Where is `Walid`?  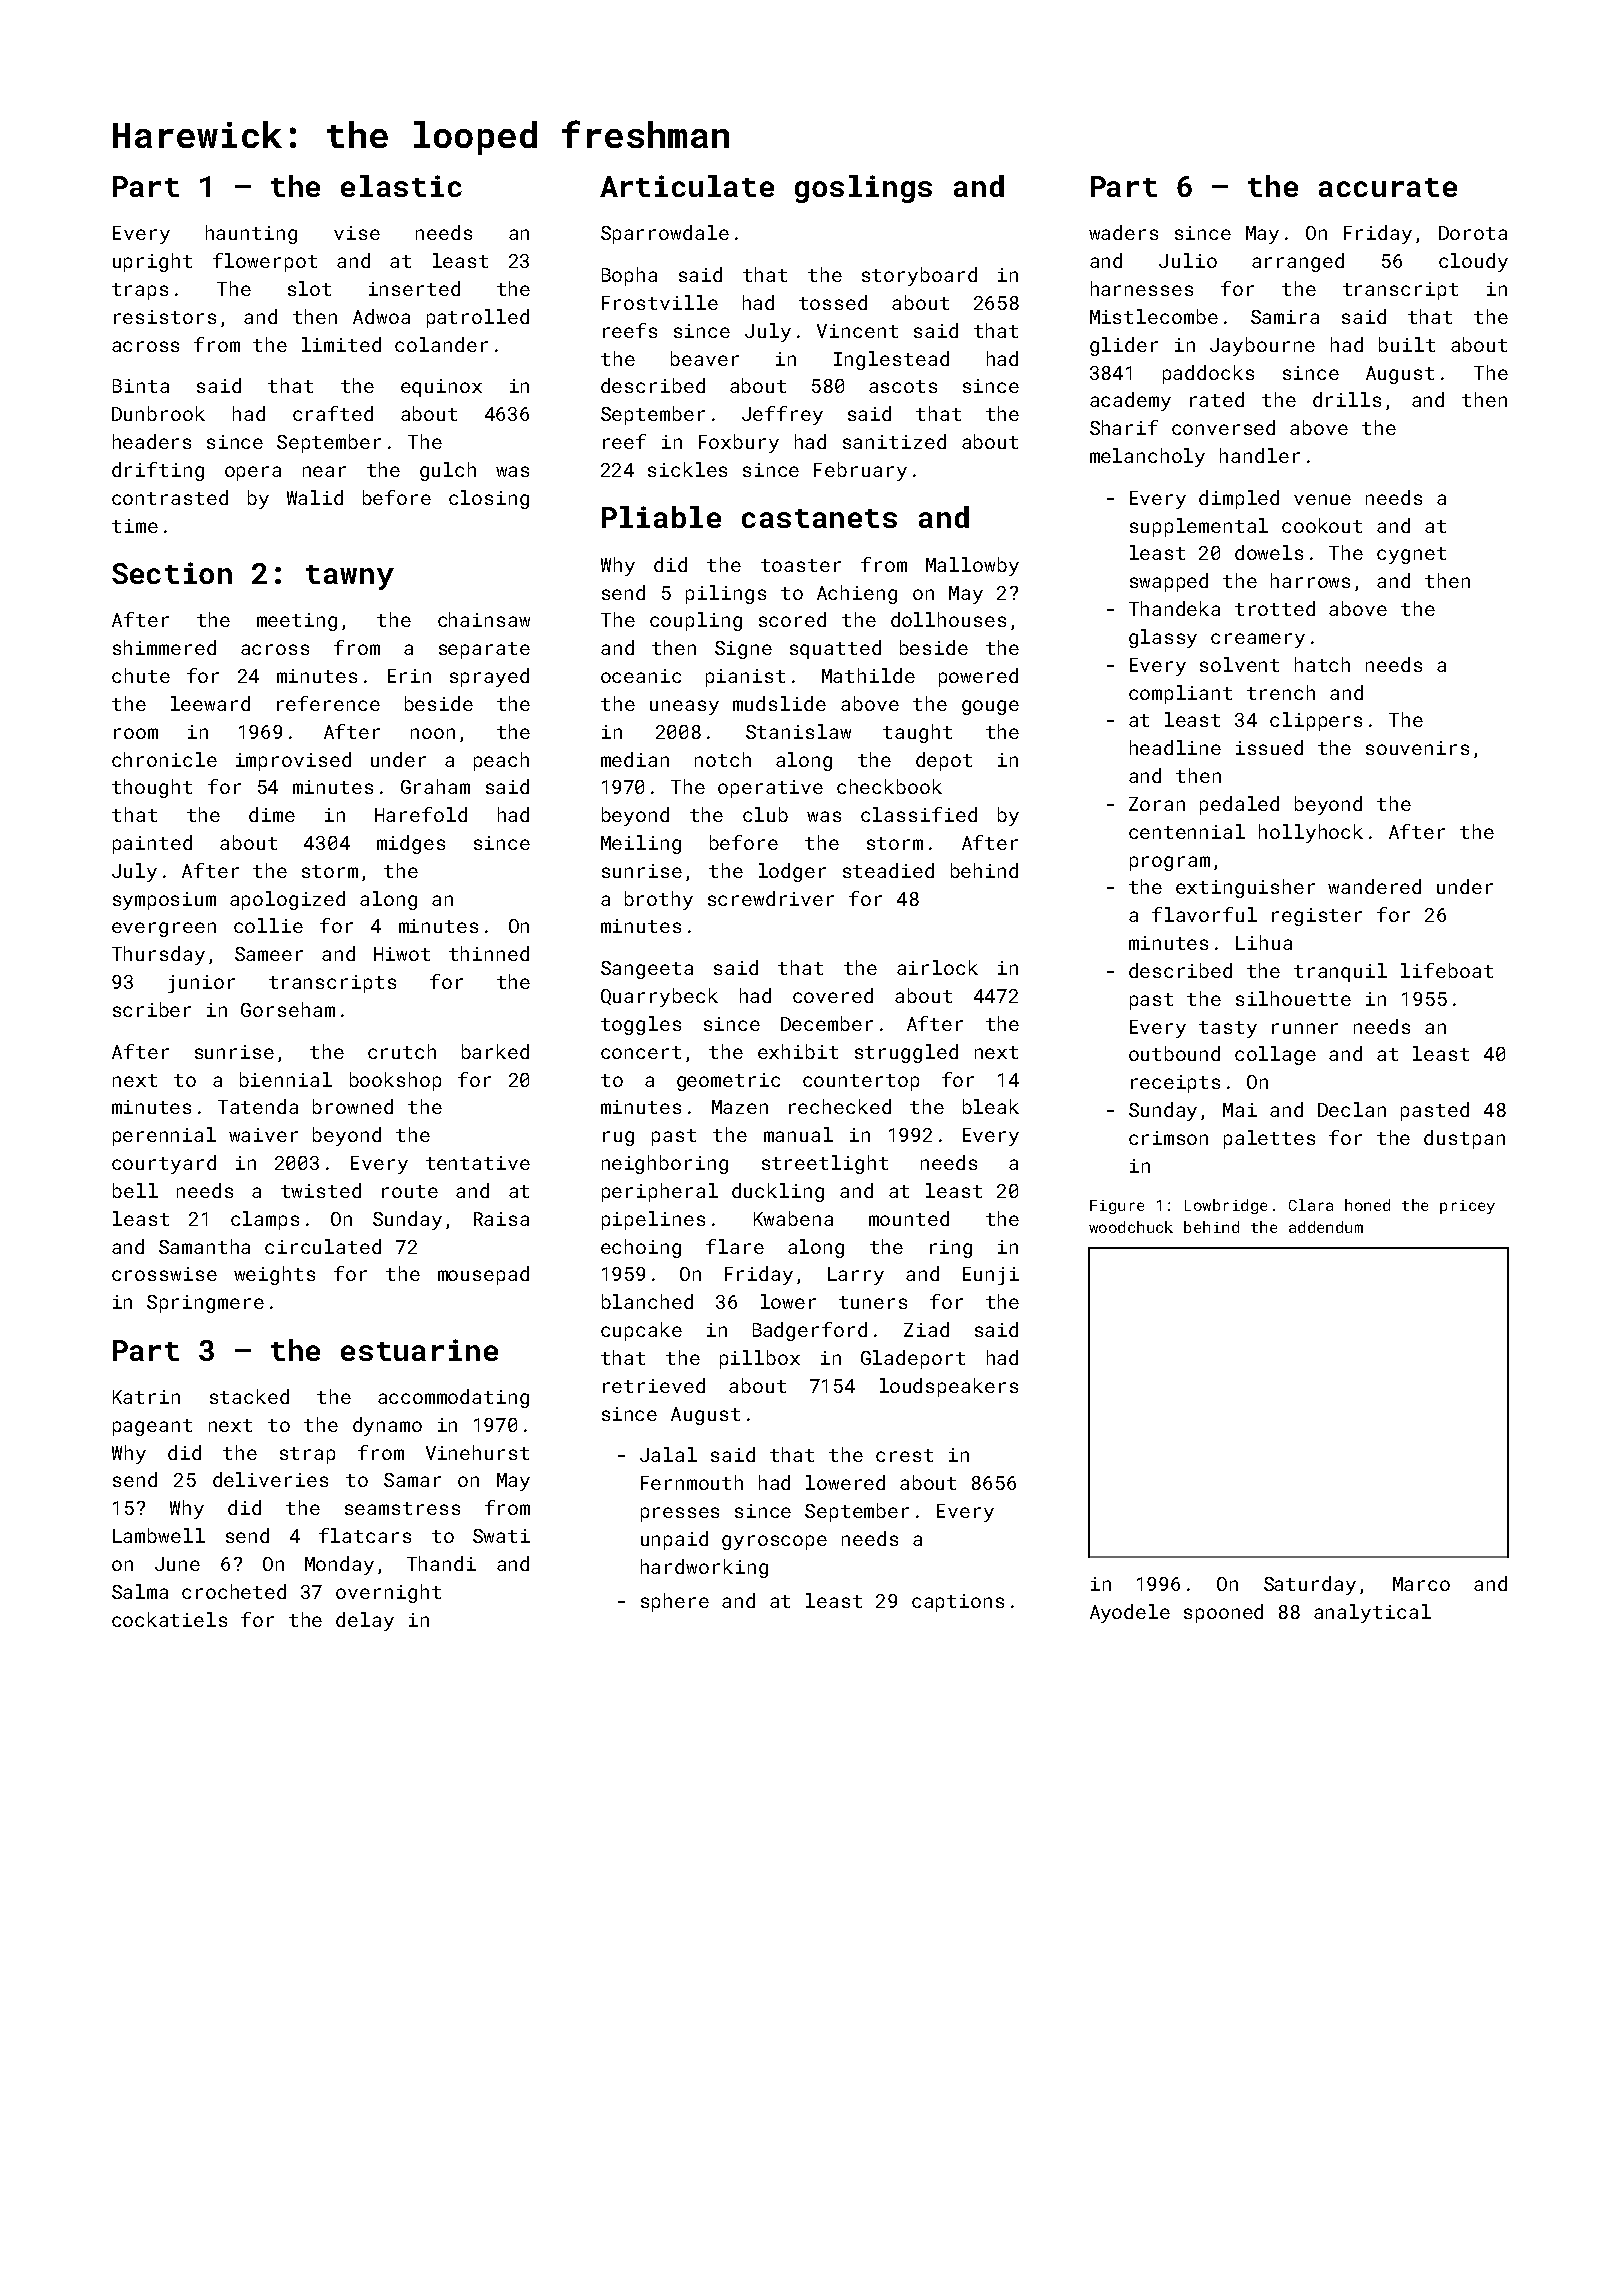
Walid is located at coordinates (315, 497).
